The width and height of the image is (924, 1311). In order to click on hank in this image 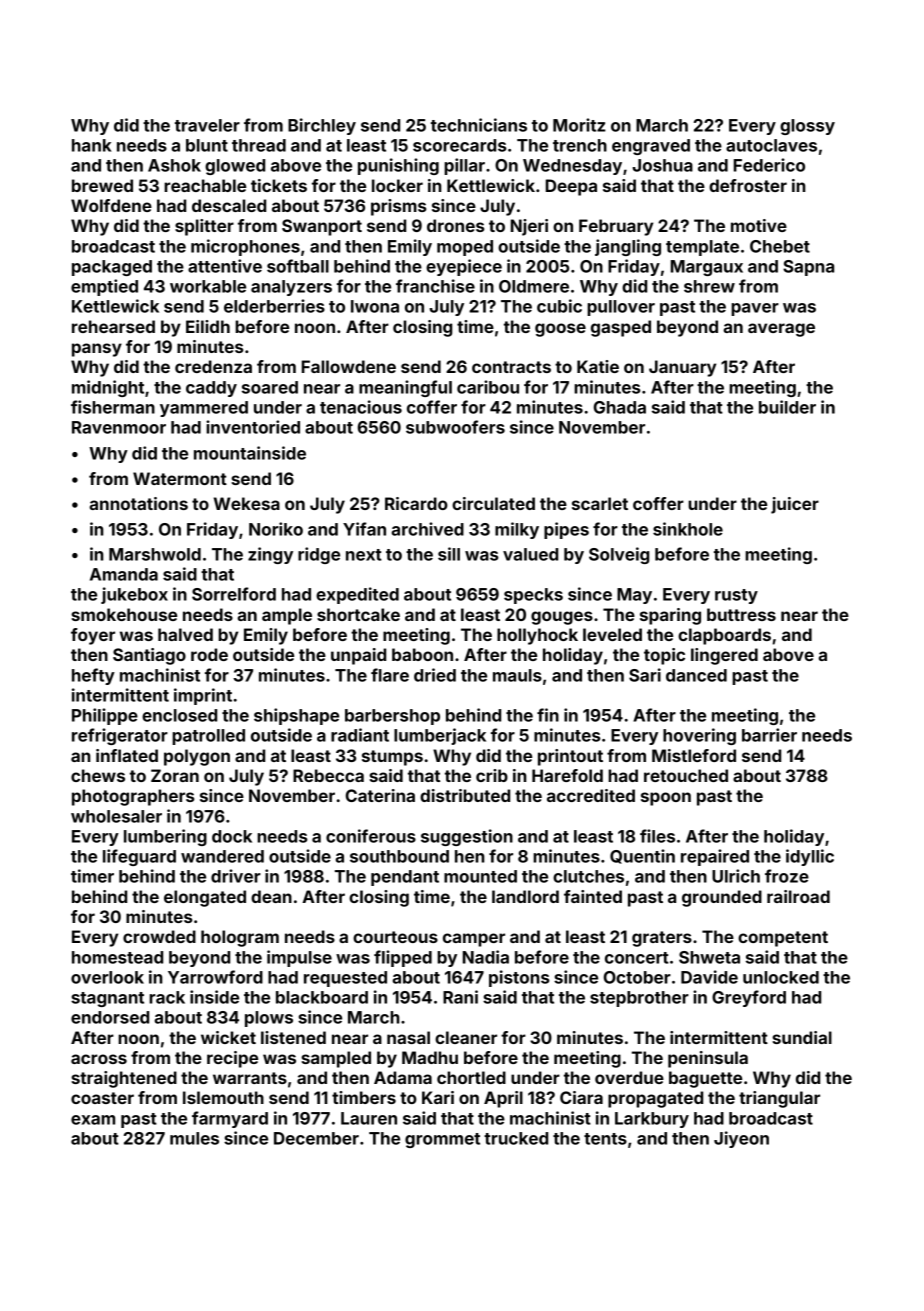, I will do `click(92, 145)`.
